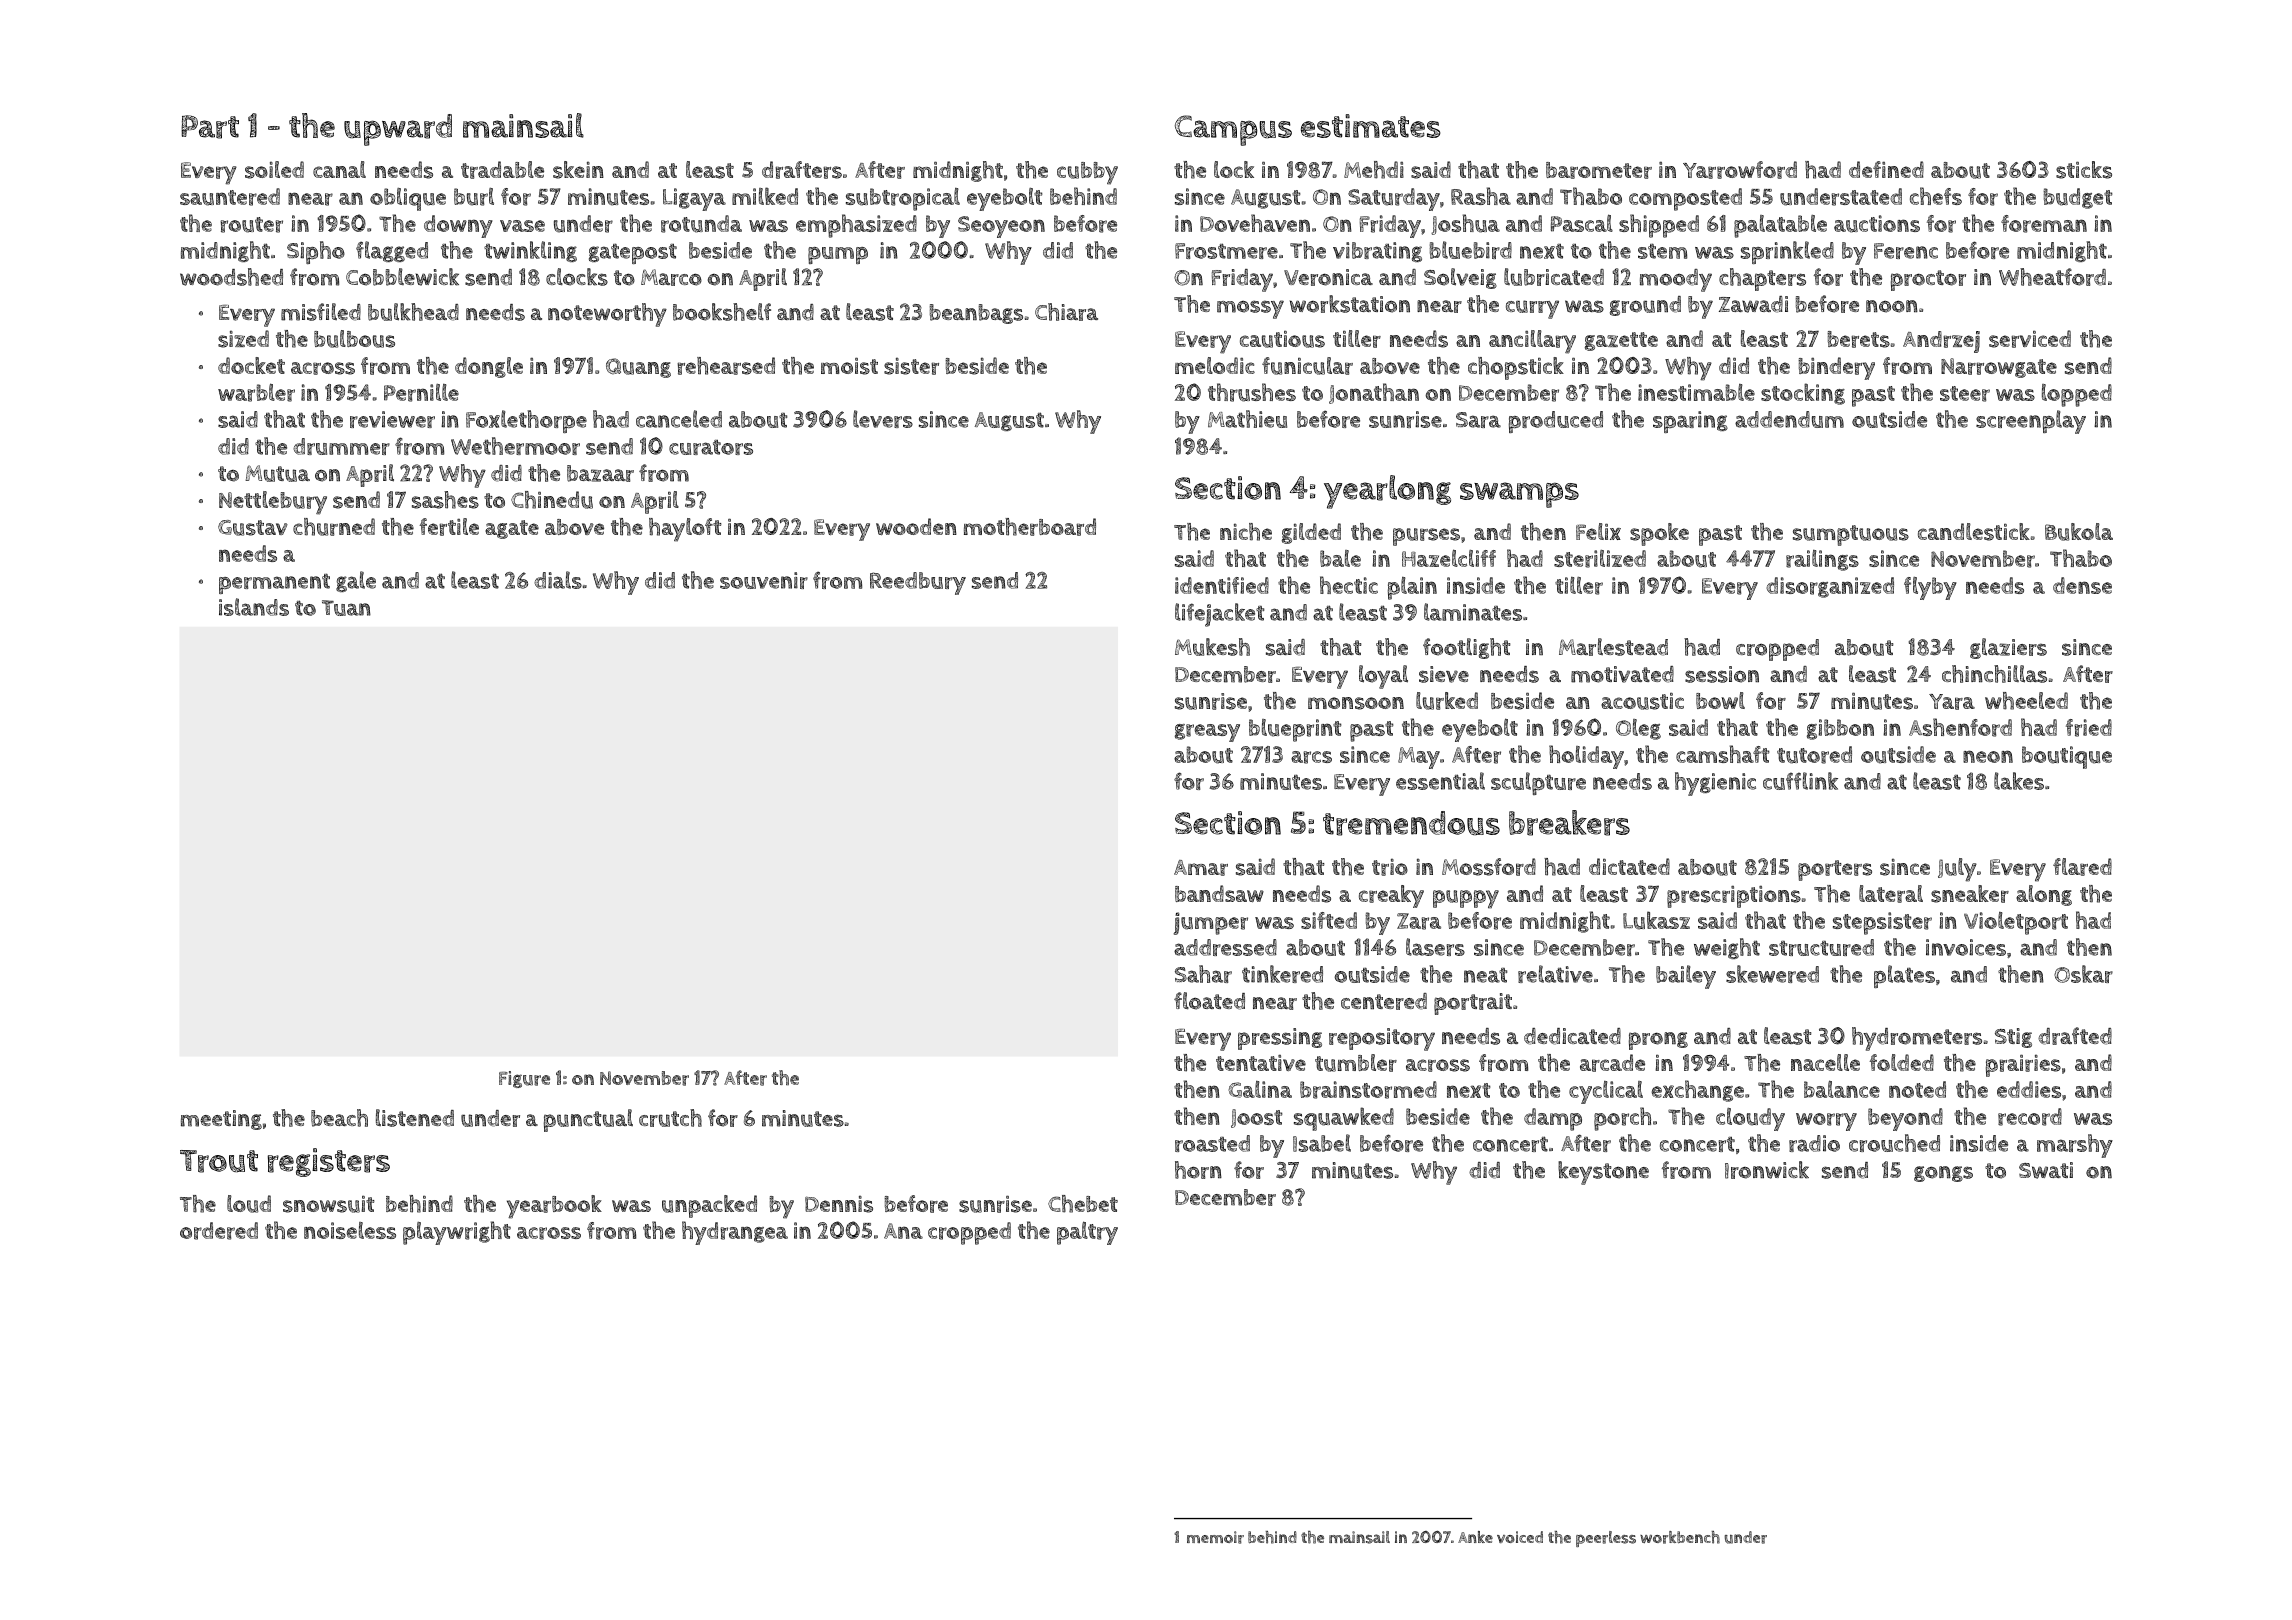 This document has height=1620, width=2292. Describe the element at coordinates (346, 608) in the document. I see `Tuan` at that location.
